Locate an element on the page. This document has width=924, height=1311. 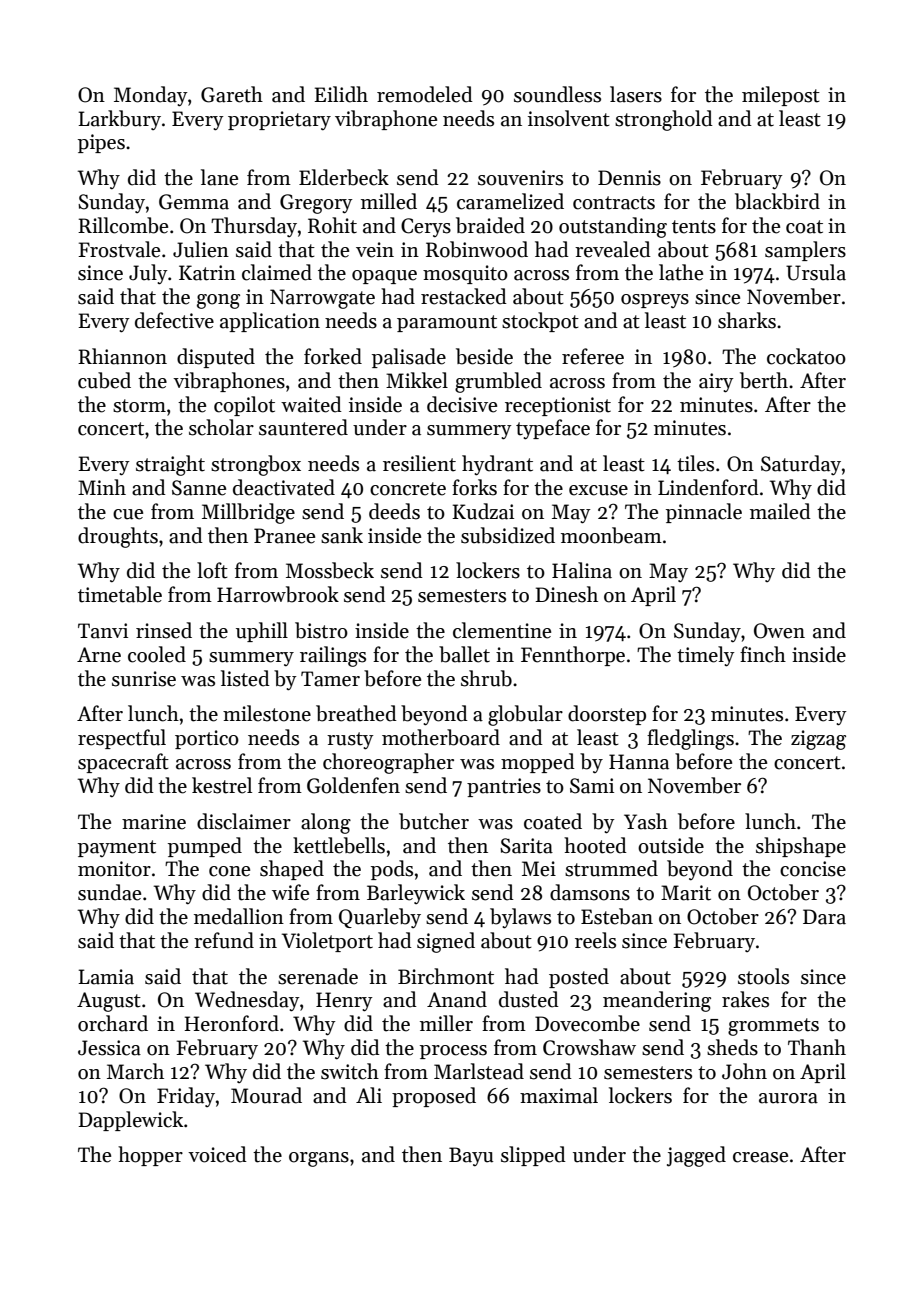
timetable is located at coordinates (120, 594).
